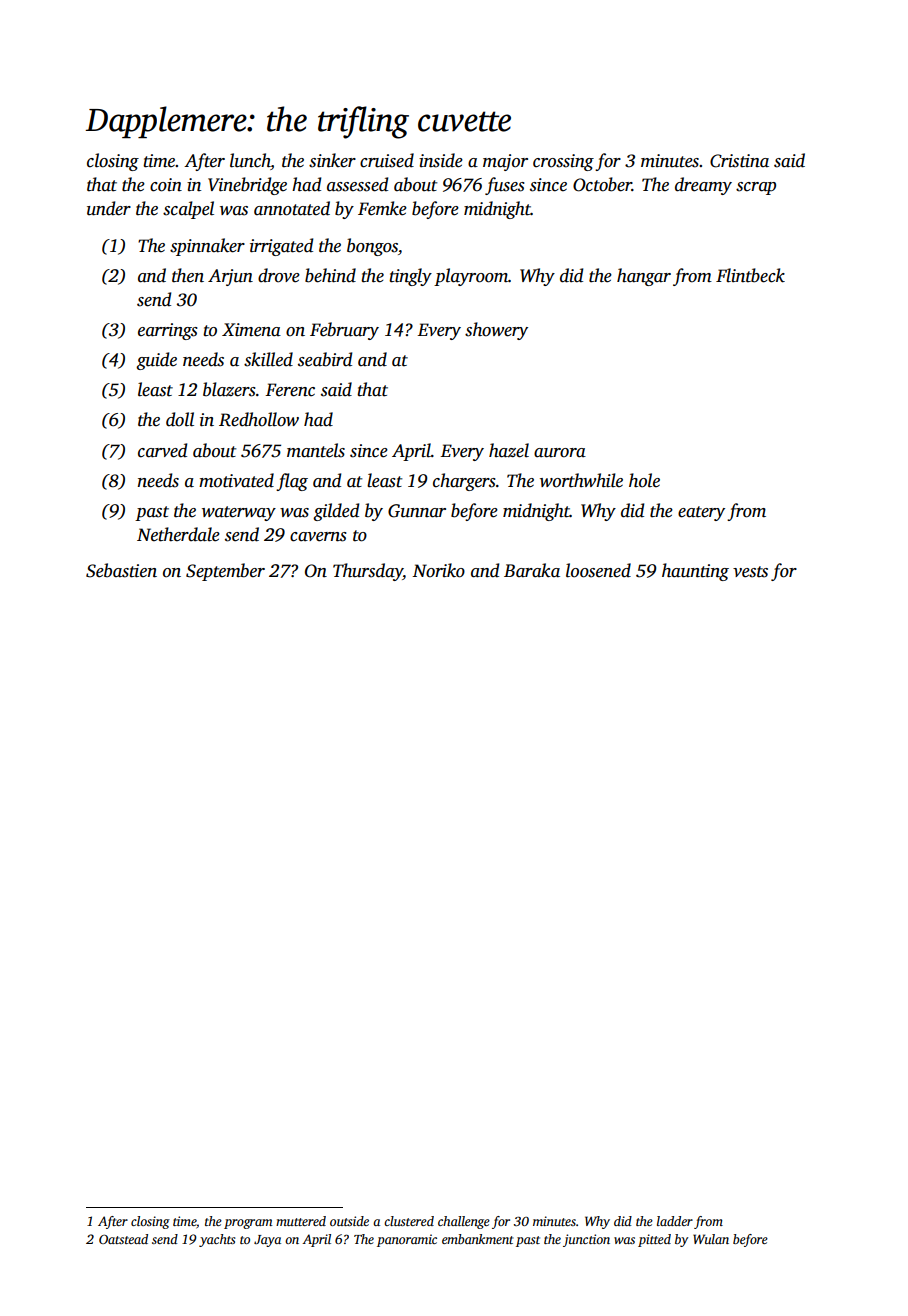 The width and height of the image is (908, 1316). Describe the element at coordinates (644, 480) in the image. I see `hole` at that location.
